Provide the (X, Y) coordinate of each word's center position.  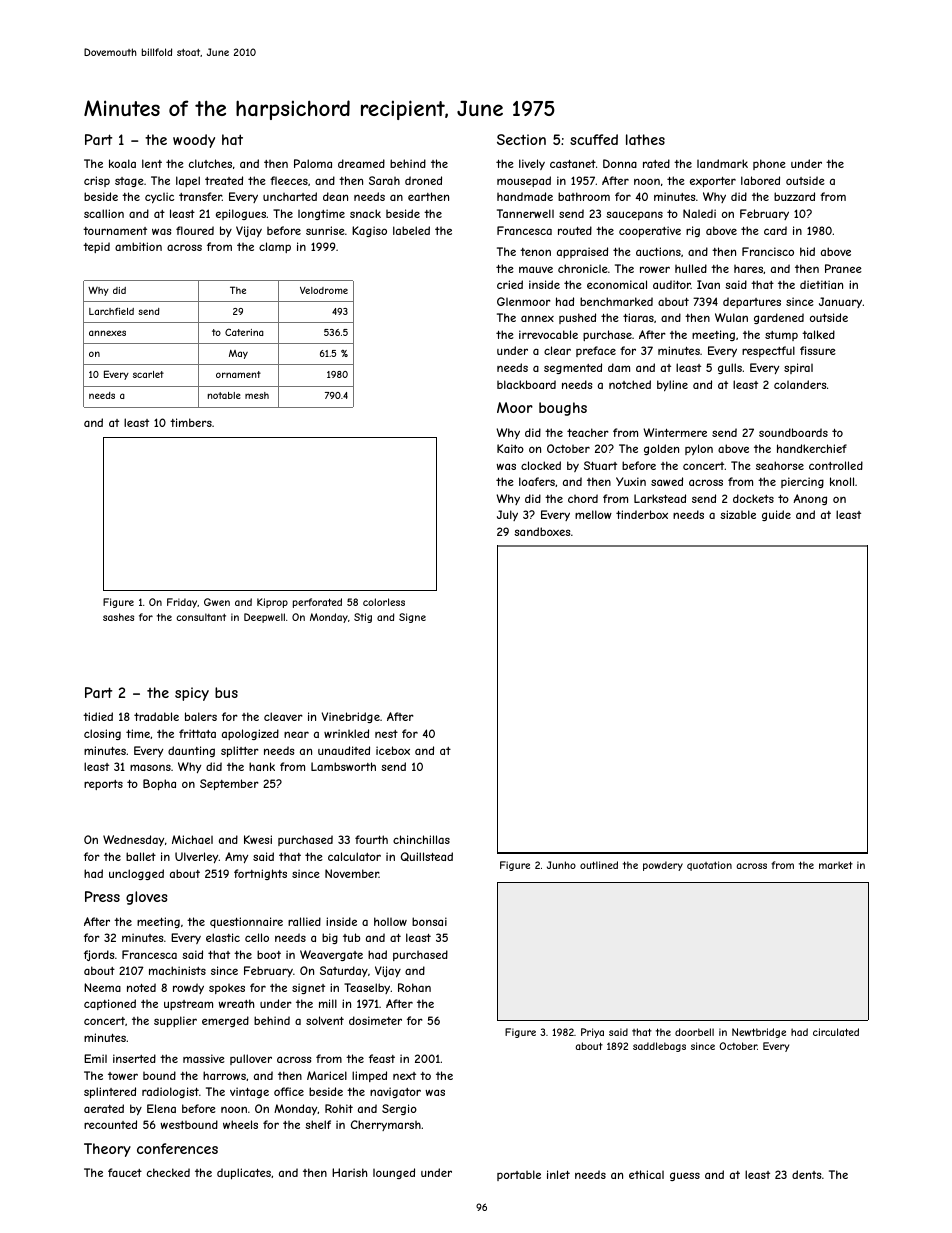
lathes (645, 139)
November (352, 873)
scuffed (594, 139)
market (836, 865)
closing (102, 734)
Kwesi (258, 839)
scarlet (148, 374)
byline (672, 386)
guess (685, 1176)
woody (194, 141)
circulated (836, 1032)
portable (519, 1175)
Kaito (510, 448)
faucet (125, 1172)
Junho (561, 865)
